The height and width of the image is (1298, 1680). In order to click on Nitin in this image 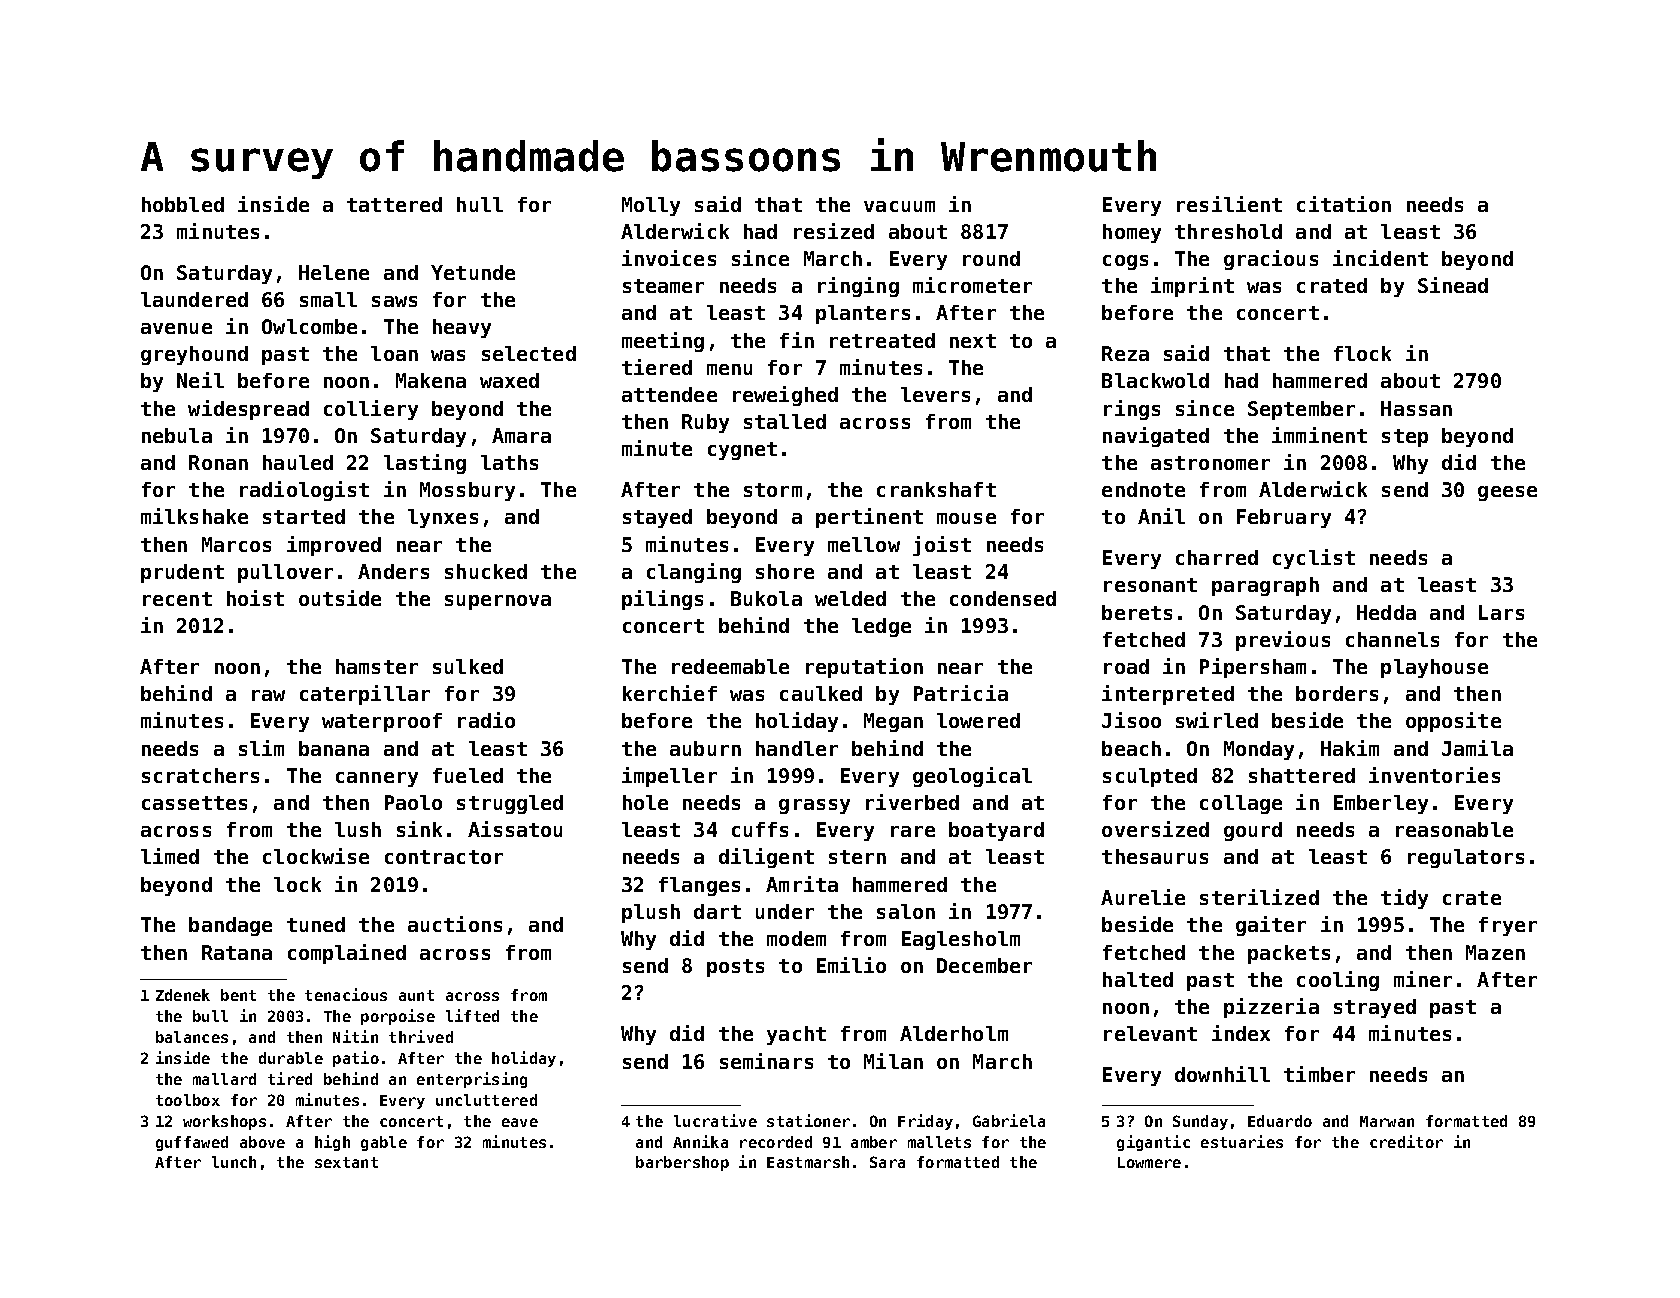, I will do `click(355, 1036)`.
